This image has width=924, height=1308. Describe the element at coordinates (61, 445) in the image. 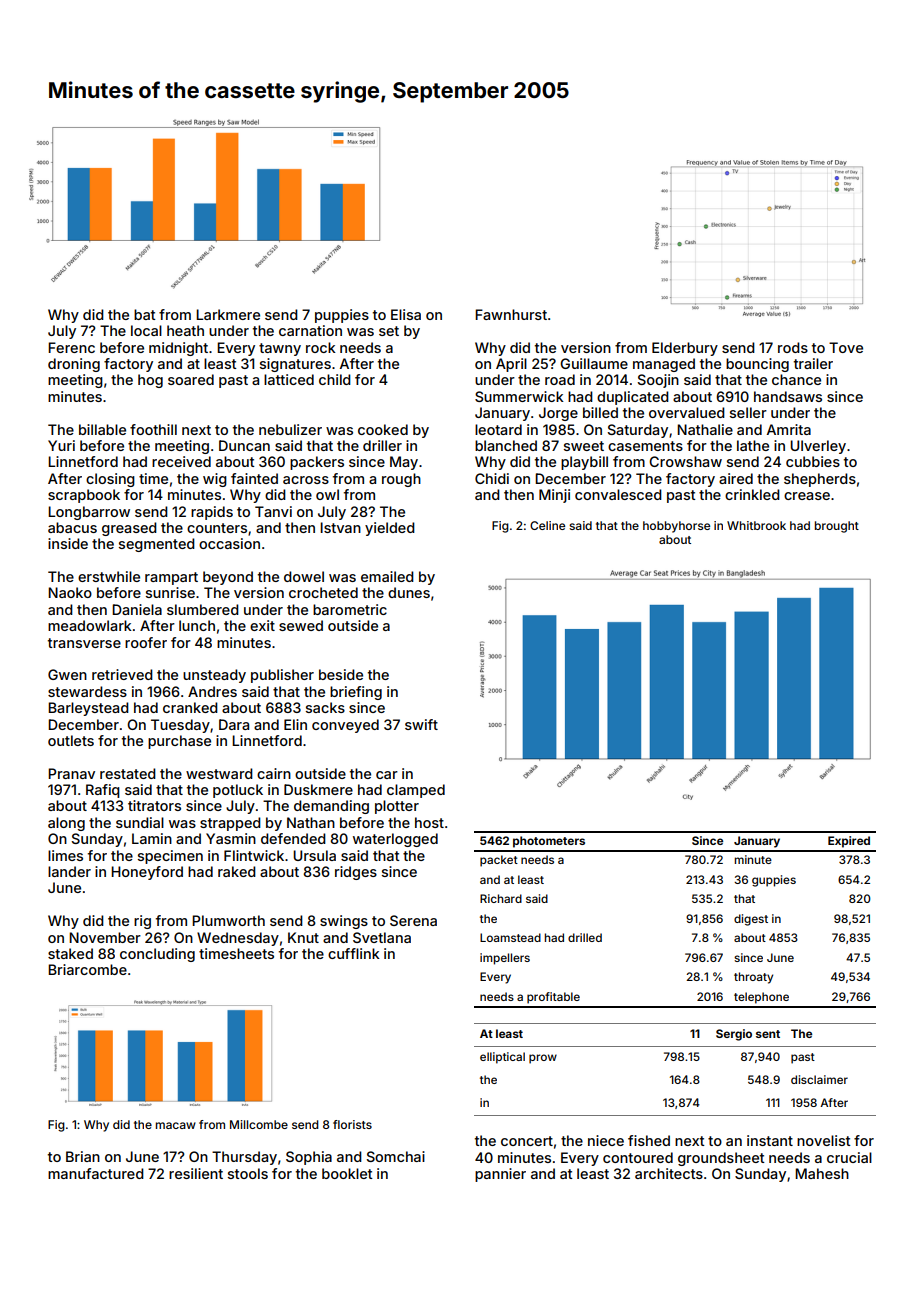

I see `Yuri` at that location.
